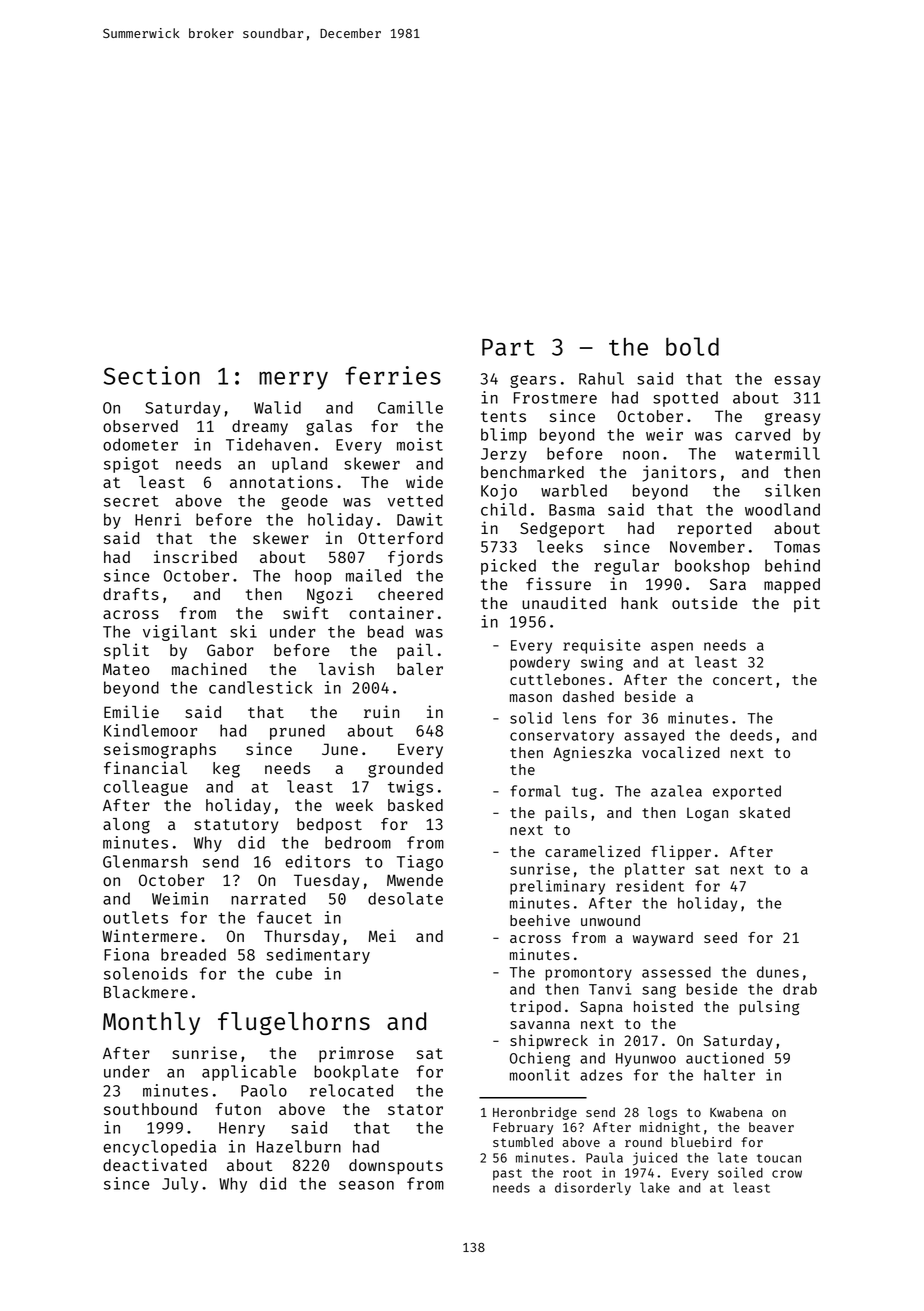 The width and height of the page is (924, 1311). Describe the element at coordinates (226, 770) in the page. I see `keg` at that location.
